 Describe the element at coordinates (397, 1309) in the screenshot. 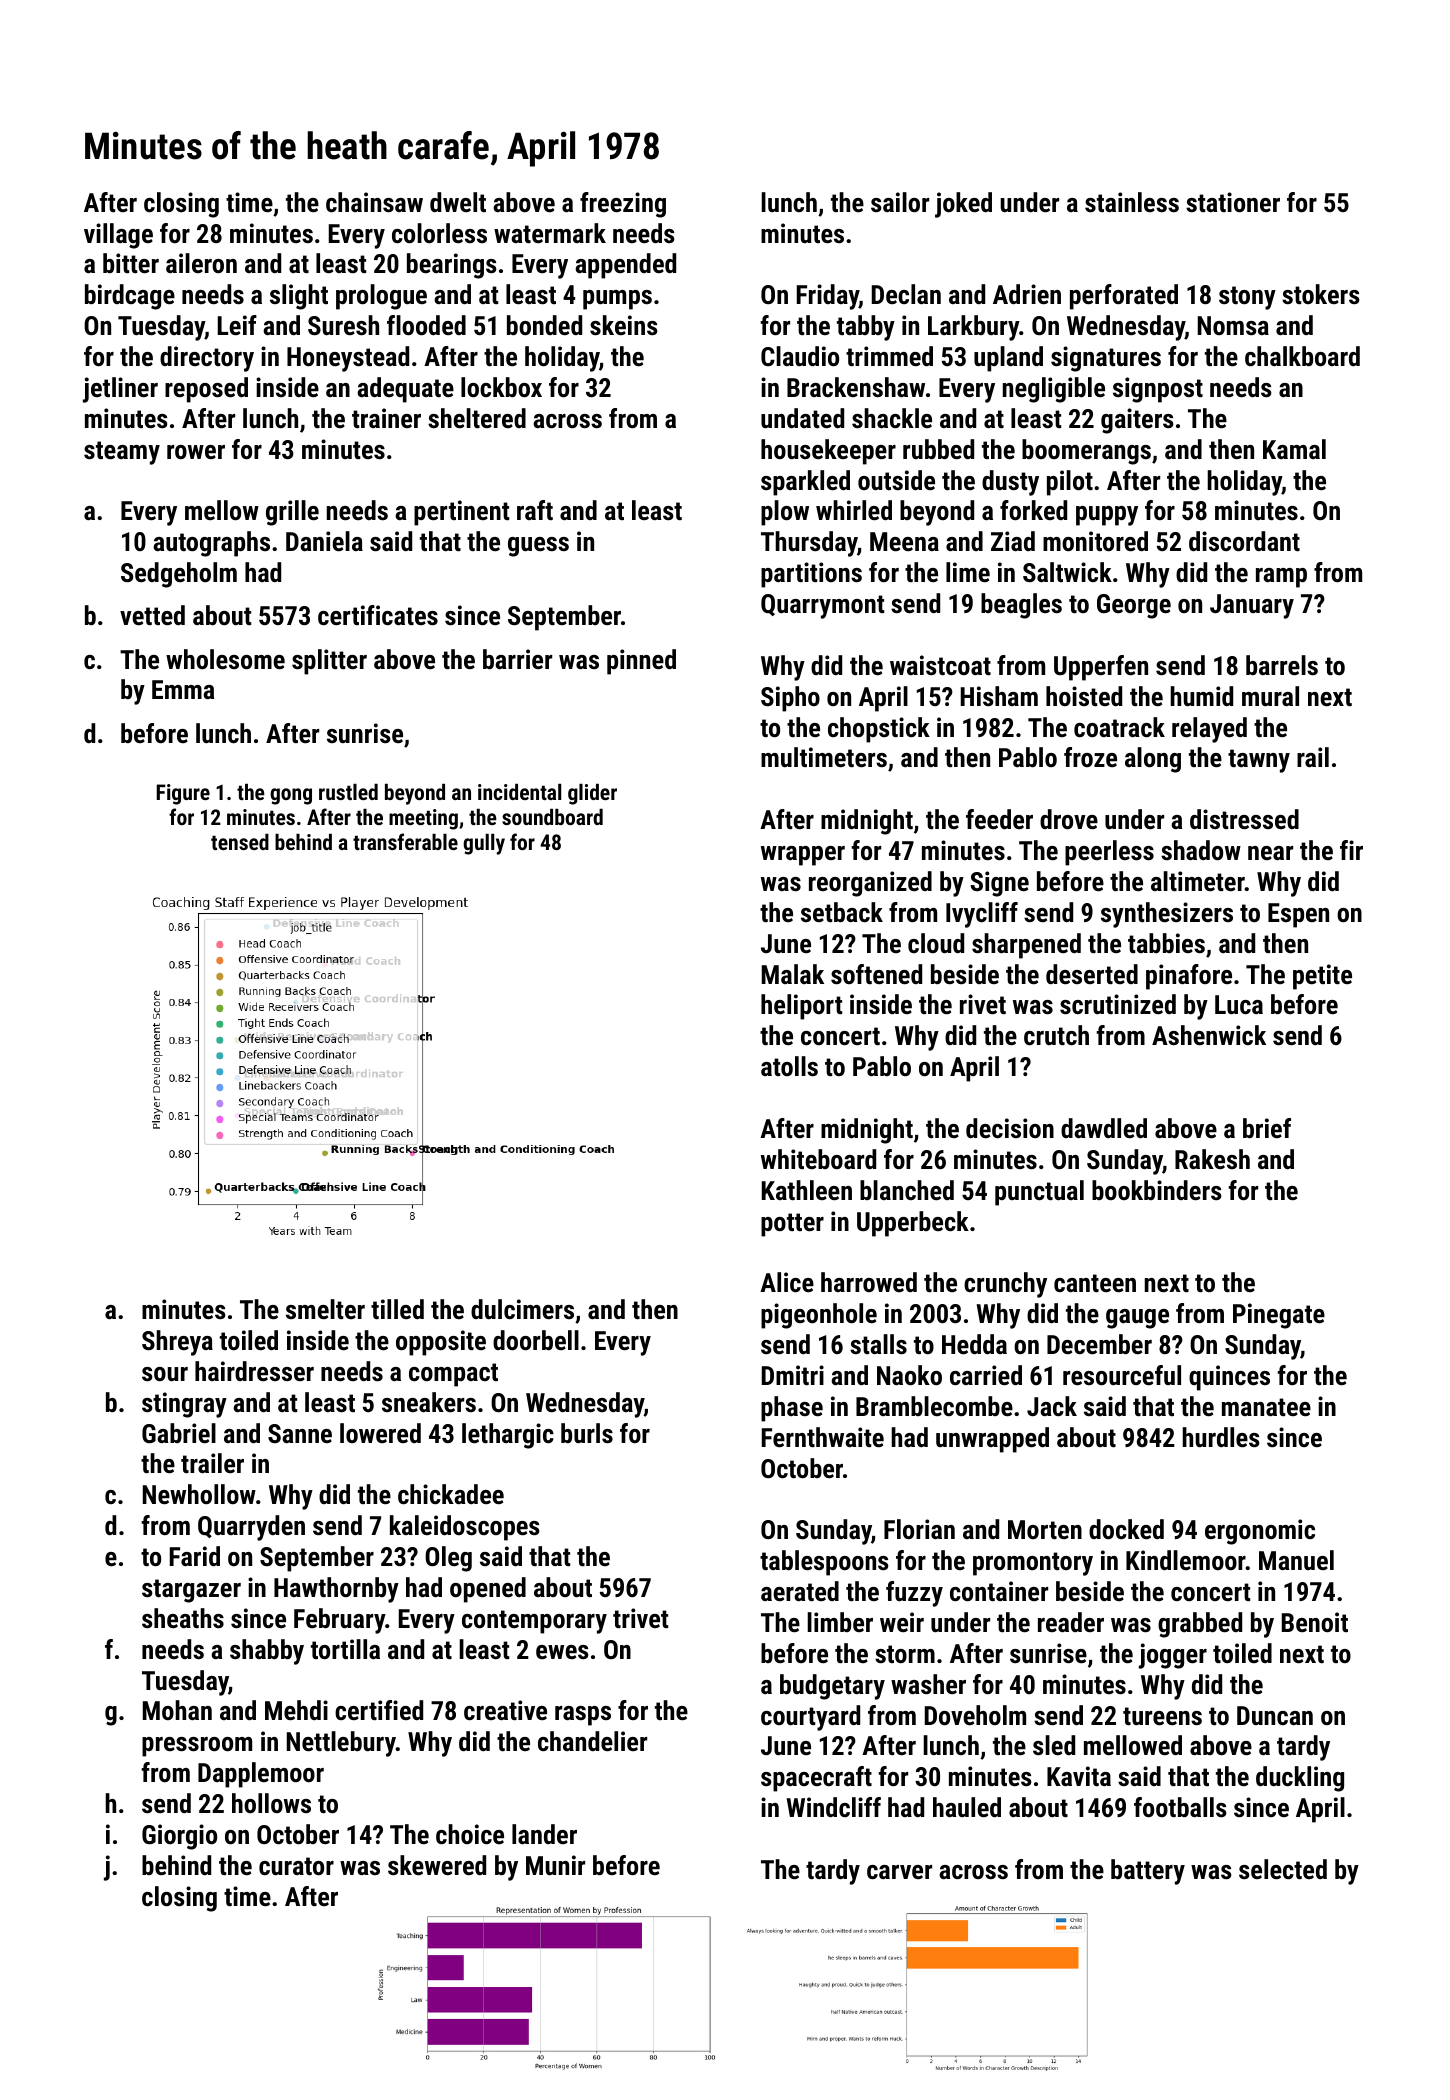

I see `tilled` at that location.
